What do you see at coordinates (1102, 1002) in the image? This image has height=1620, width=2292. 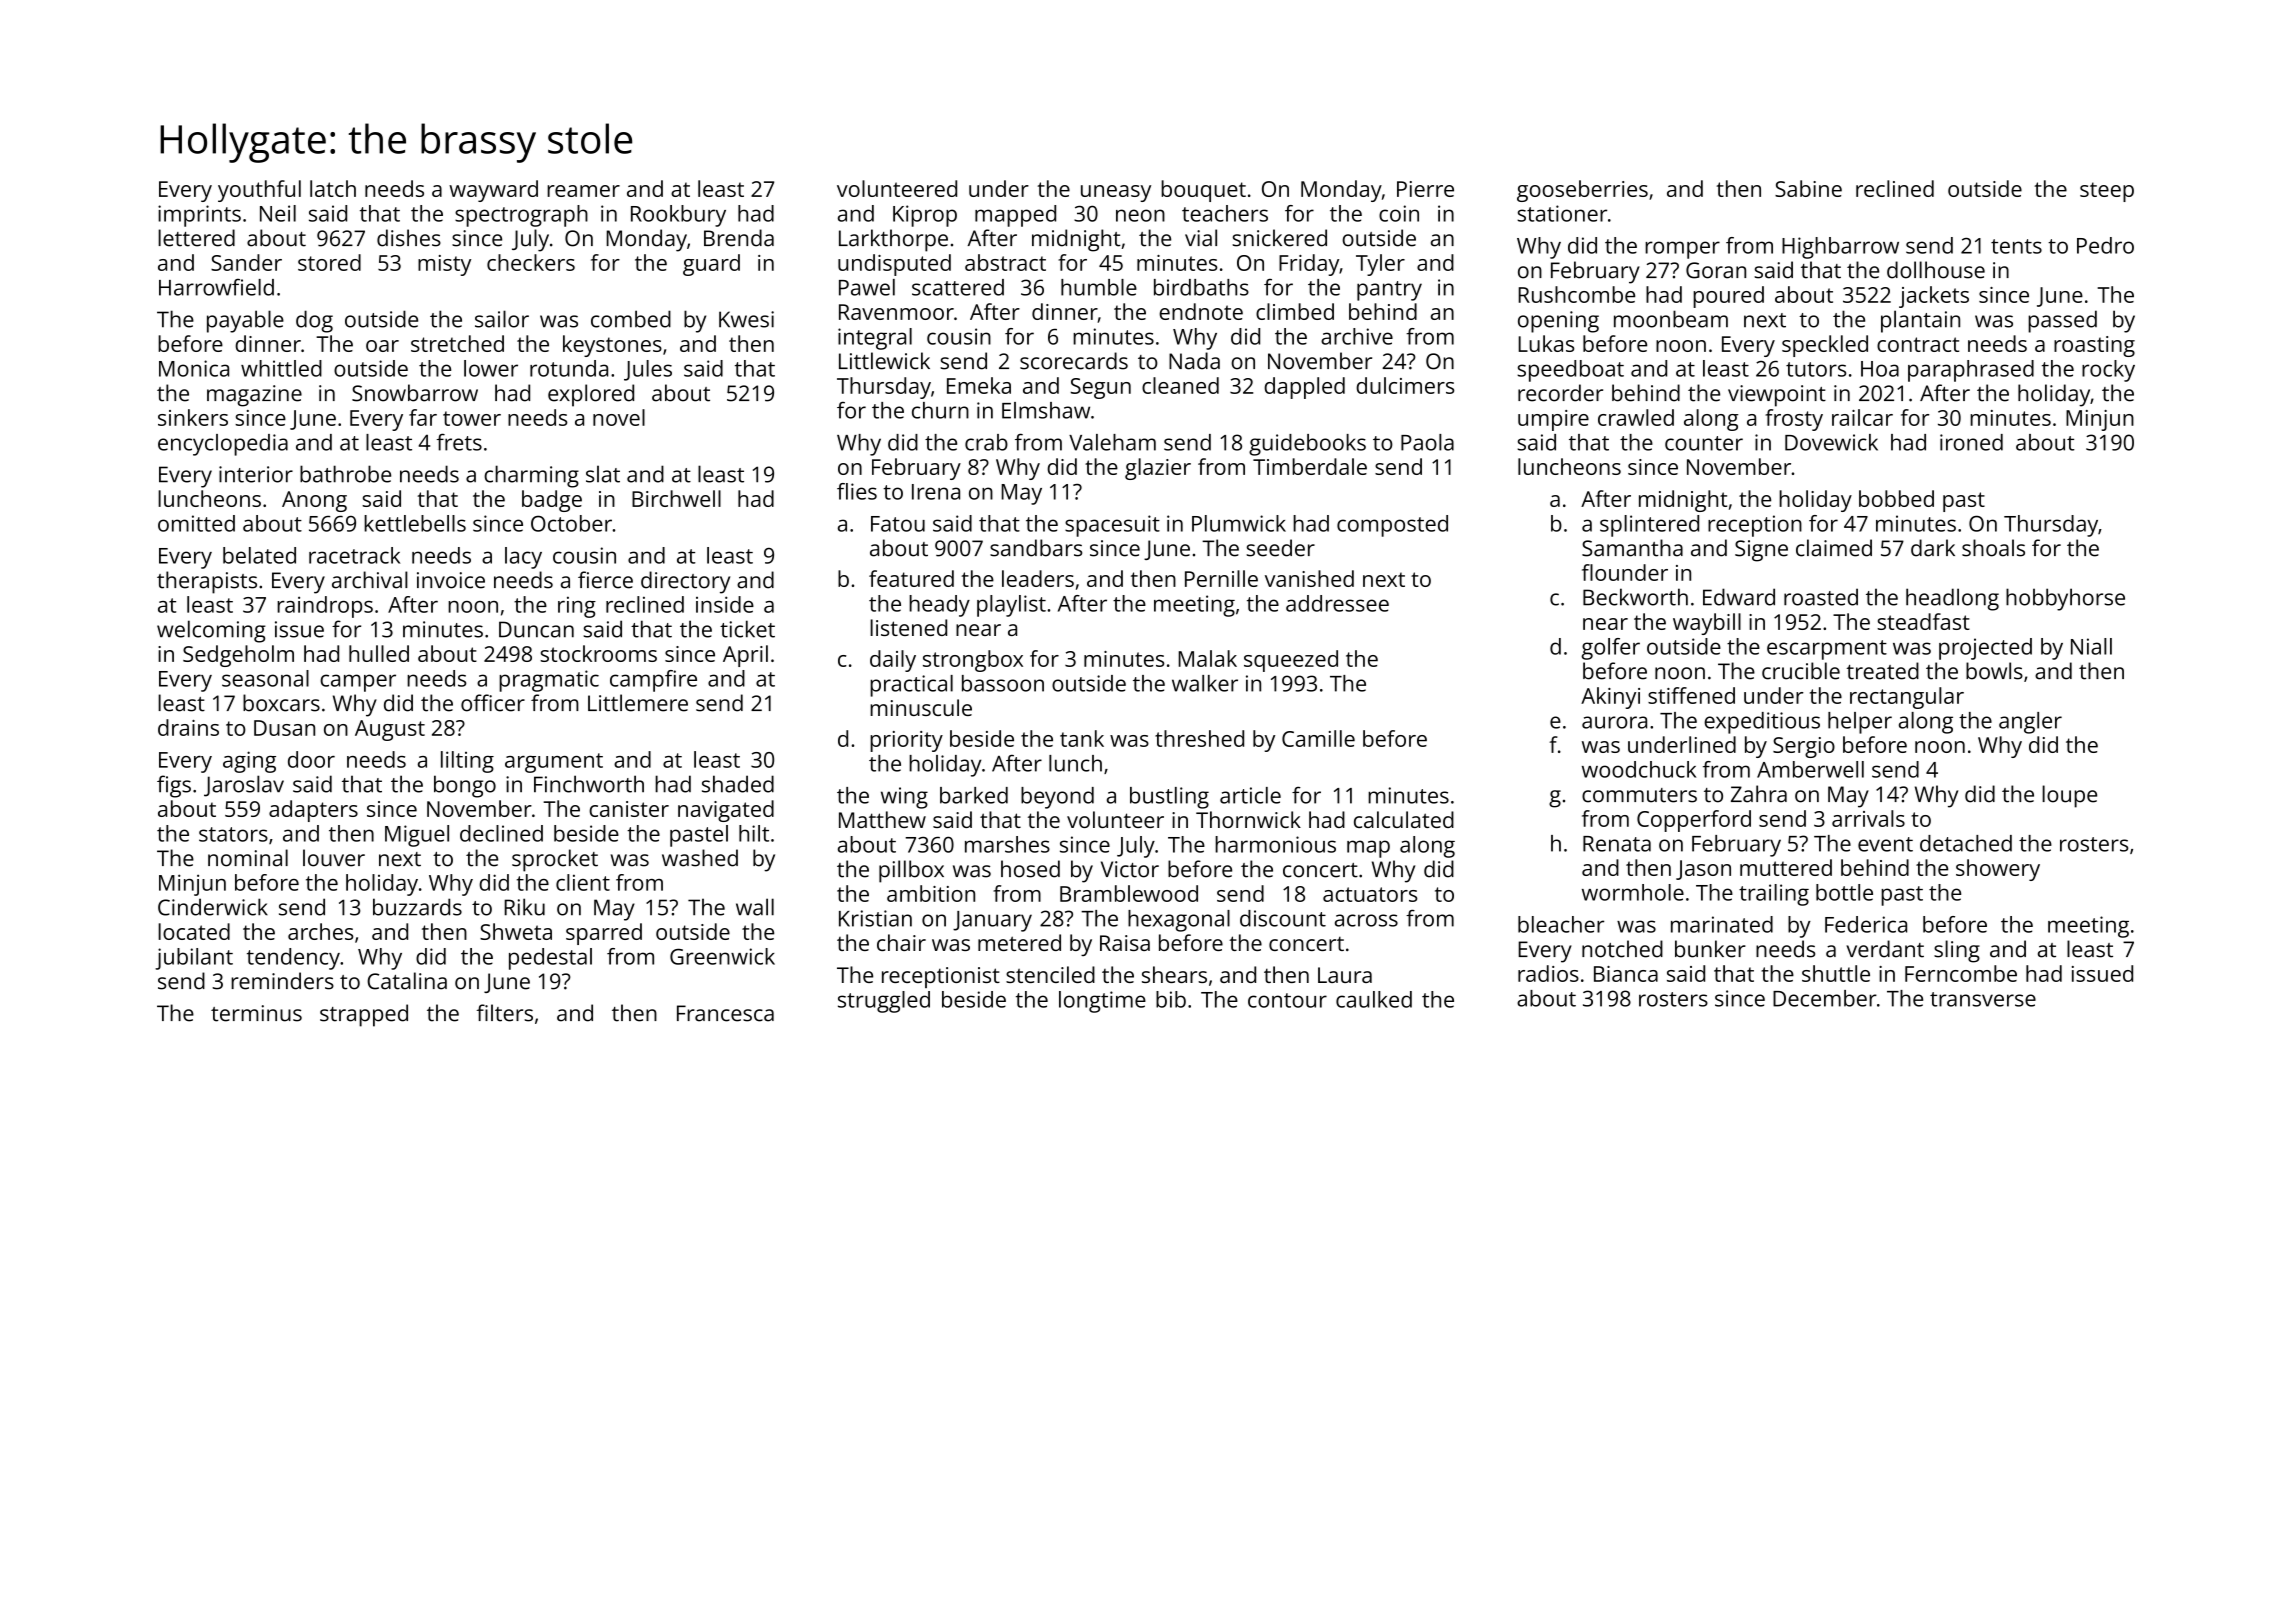 I see `longtime` at bounding box center [1102, 1002].
